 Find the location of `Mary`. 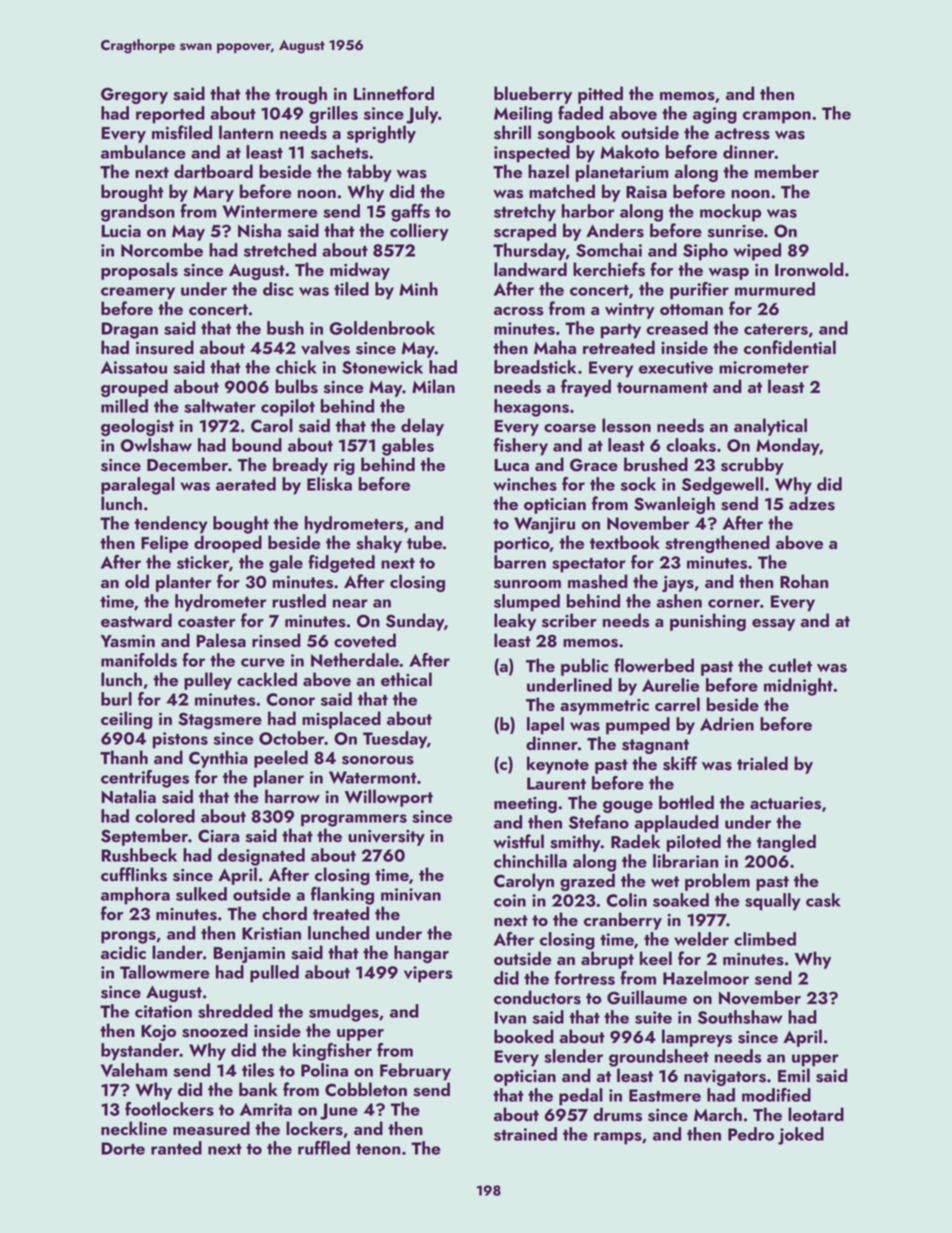

Mary is located at coordinates (213, 194).
